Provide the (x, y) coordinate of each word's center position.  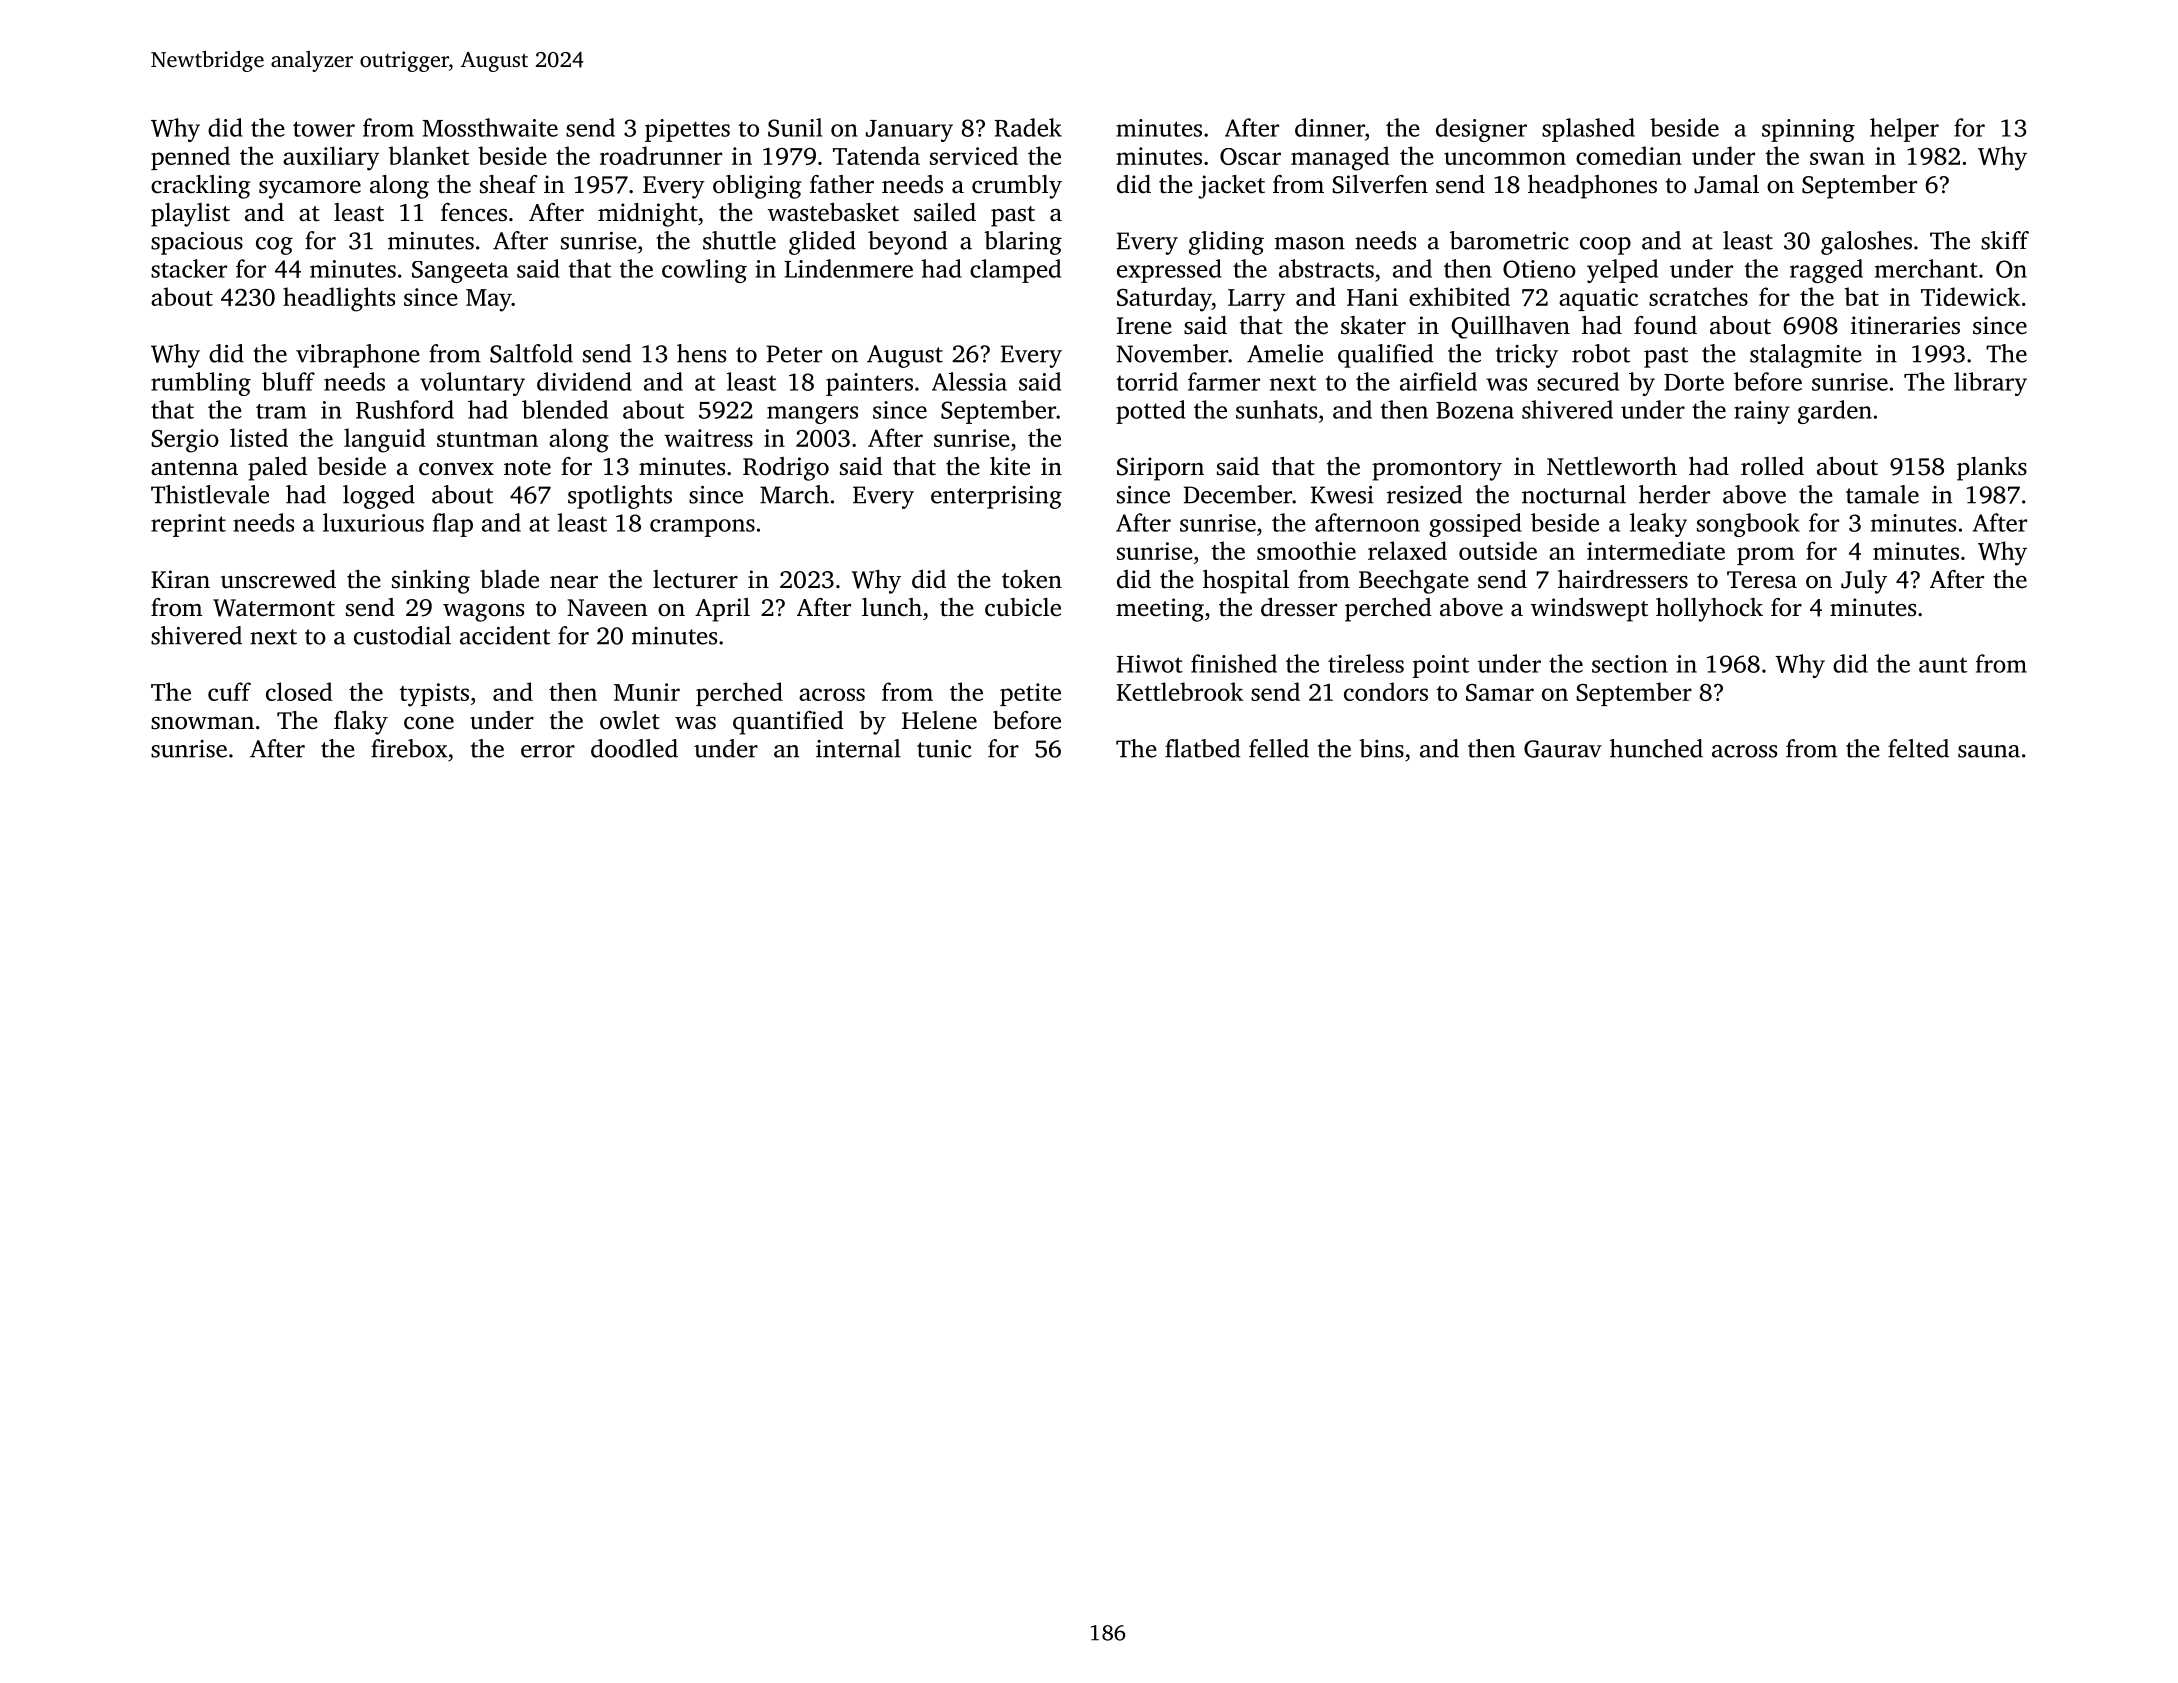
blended (565, 409)
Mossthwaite (490, 127)
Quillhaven (1510, 327)
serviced (974, 155)
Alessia (969, 381)
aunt (1943, 665)
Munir (647, 692)
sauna (1989, 751)
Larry (1256, 300)
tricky (1527, 356)
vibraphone (358, 356)
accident (505, 635)
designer (1481, 130)
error (548, 751)
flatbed (1202, 748)
